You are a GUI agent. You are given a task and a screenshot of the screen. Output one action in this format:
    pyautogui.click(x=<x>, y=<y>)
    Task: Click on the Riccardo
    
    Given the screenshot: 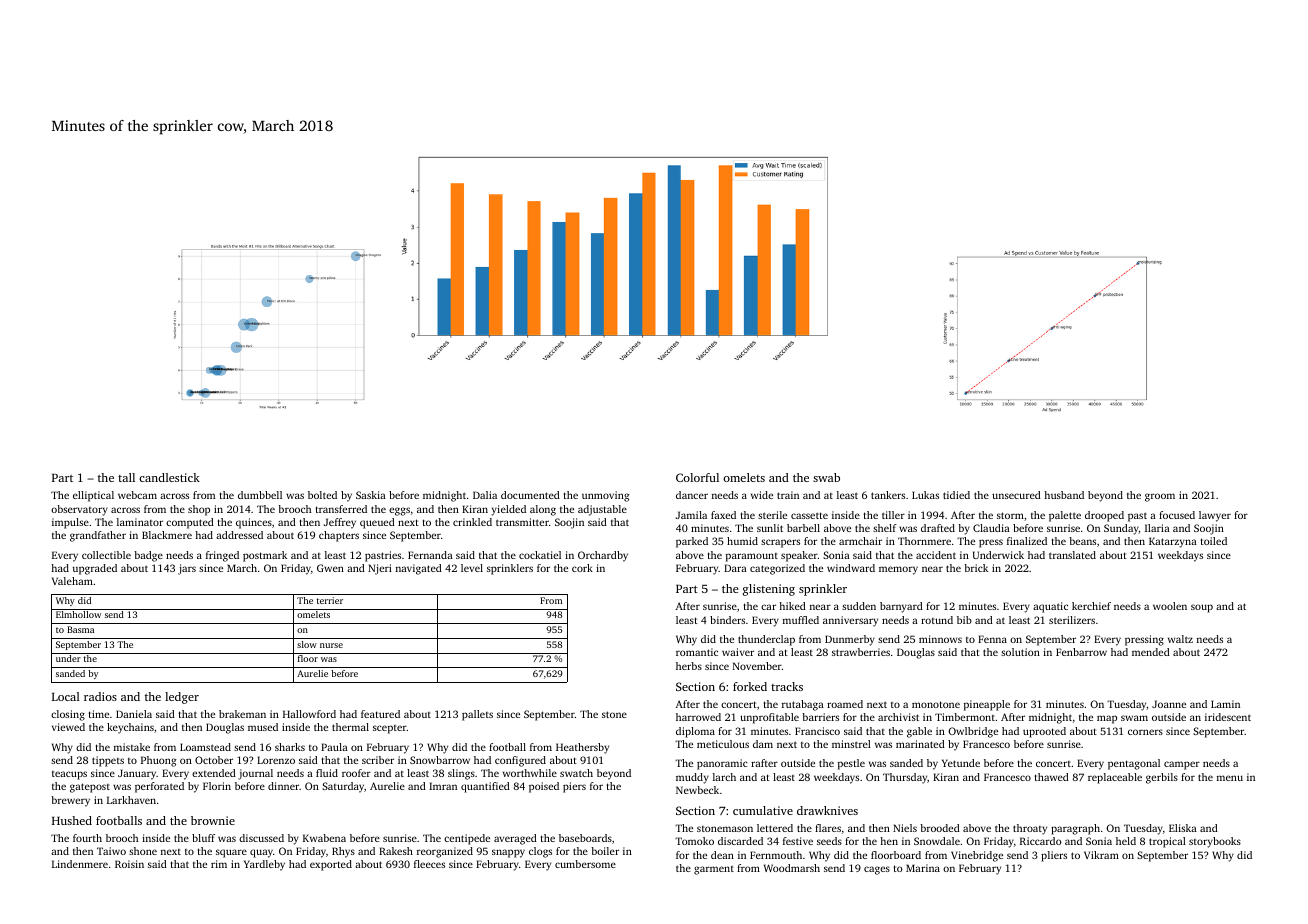 What is the action you would take?
    pyautogui.click(x=1041, y=841)
